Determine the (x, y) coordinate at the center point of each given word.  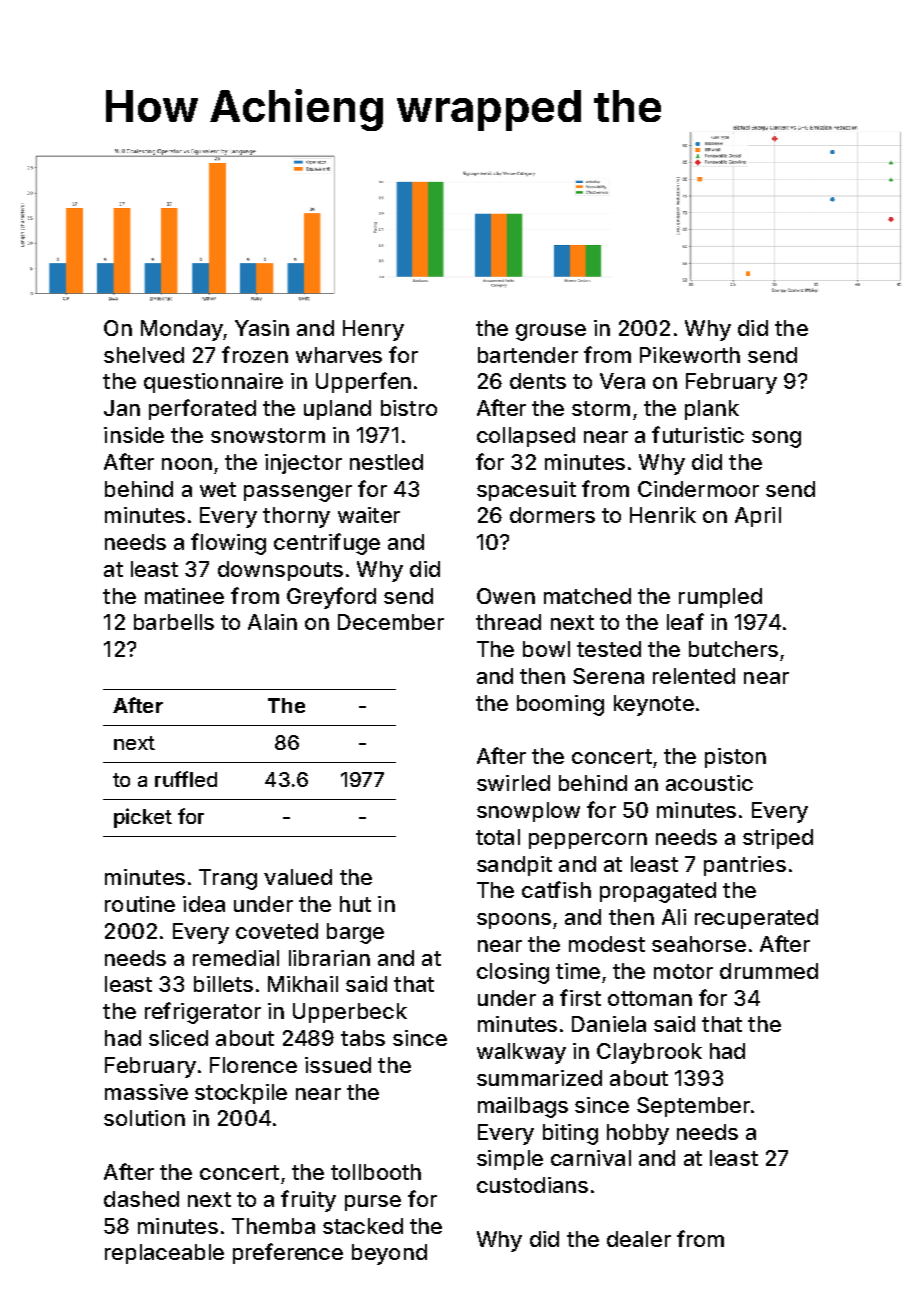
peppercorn (588, 841)
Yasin (262, 328)
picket (143, 818)
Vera (622, 381)
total (498, 837)
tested (609, 649)
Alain (272, 622)
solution (144, 1118)
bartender (528, 355)
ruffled (186, 779)
